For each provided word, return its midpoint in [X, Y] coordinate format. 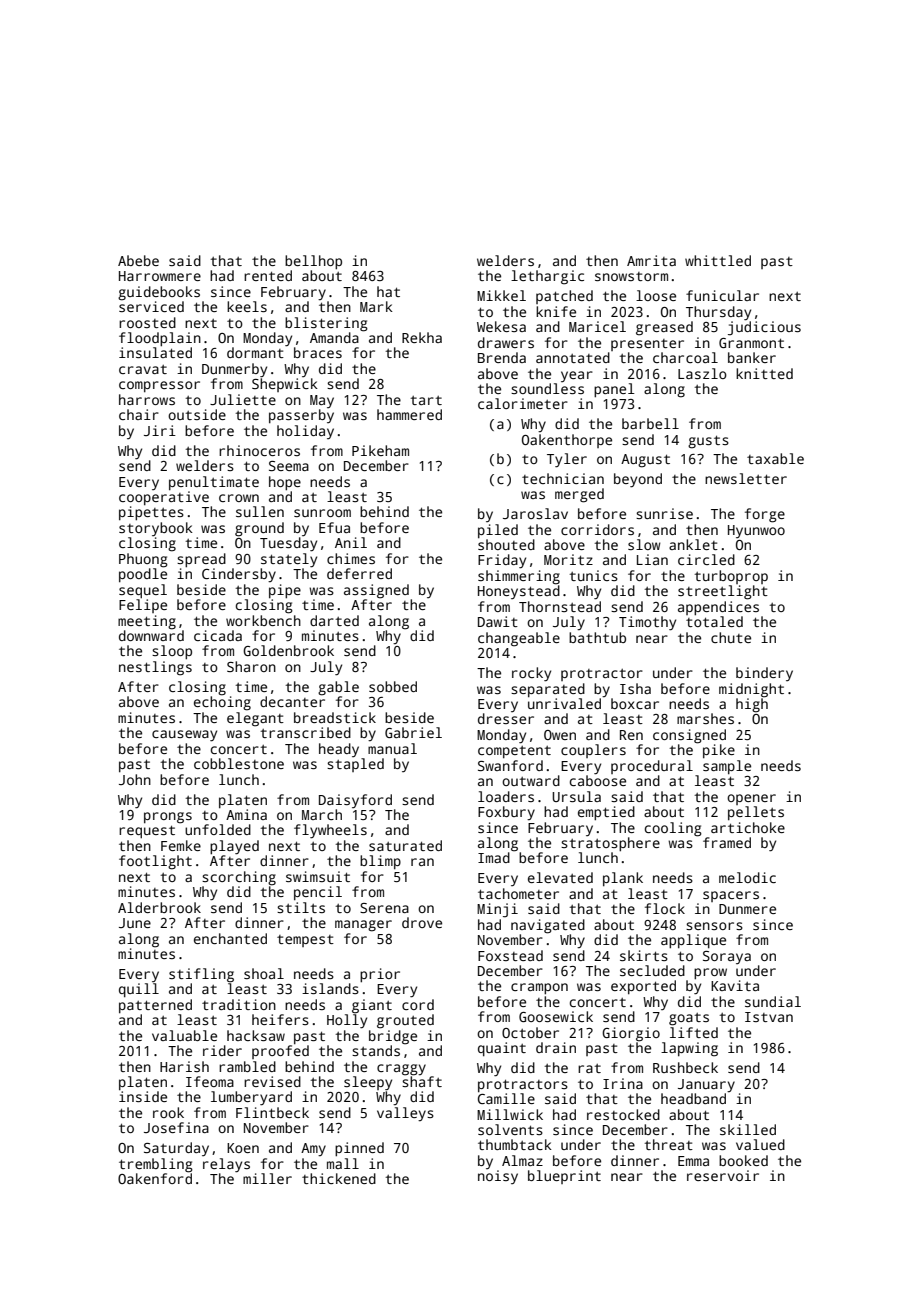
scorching [239, 878]
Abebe [138, 260]
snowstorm [631, 276]
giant [372, 1006]
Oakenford [155, 1178]
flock [665, 908]
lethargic [547, 277]
